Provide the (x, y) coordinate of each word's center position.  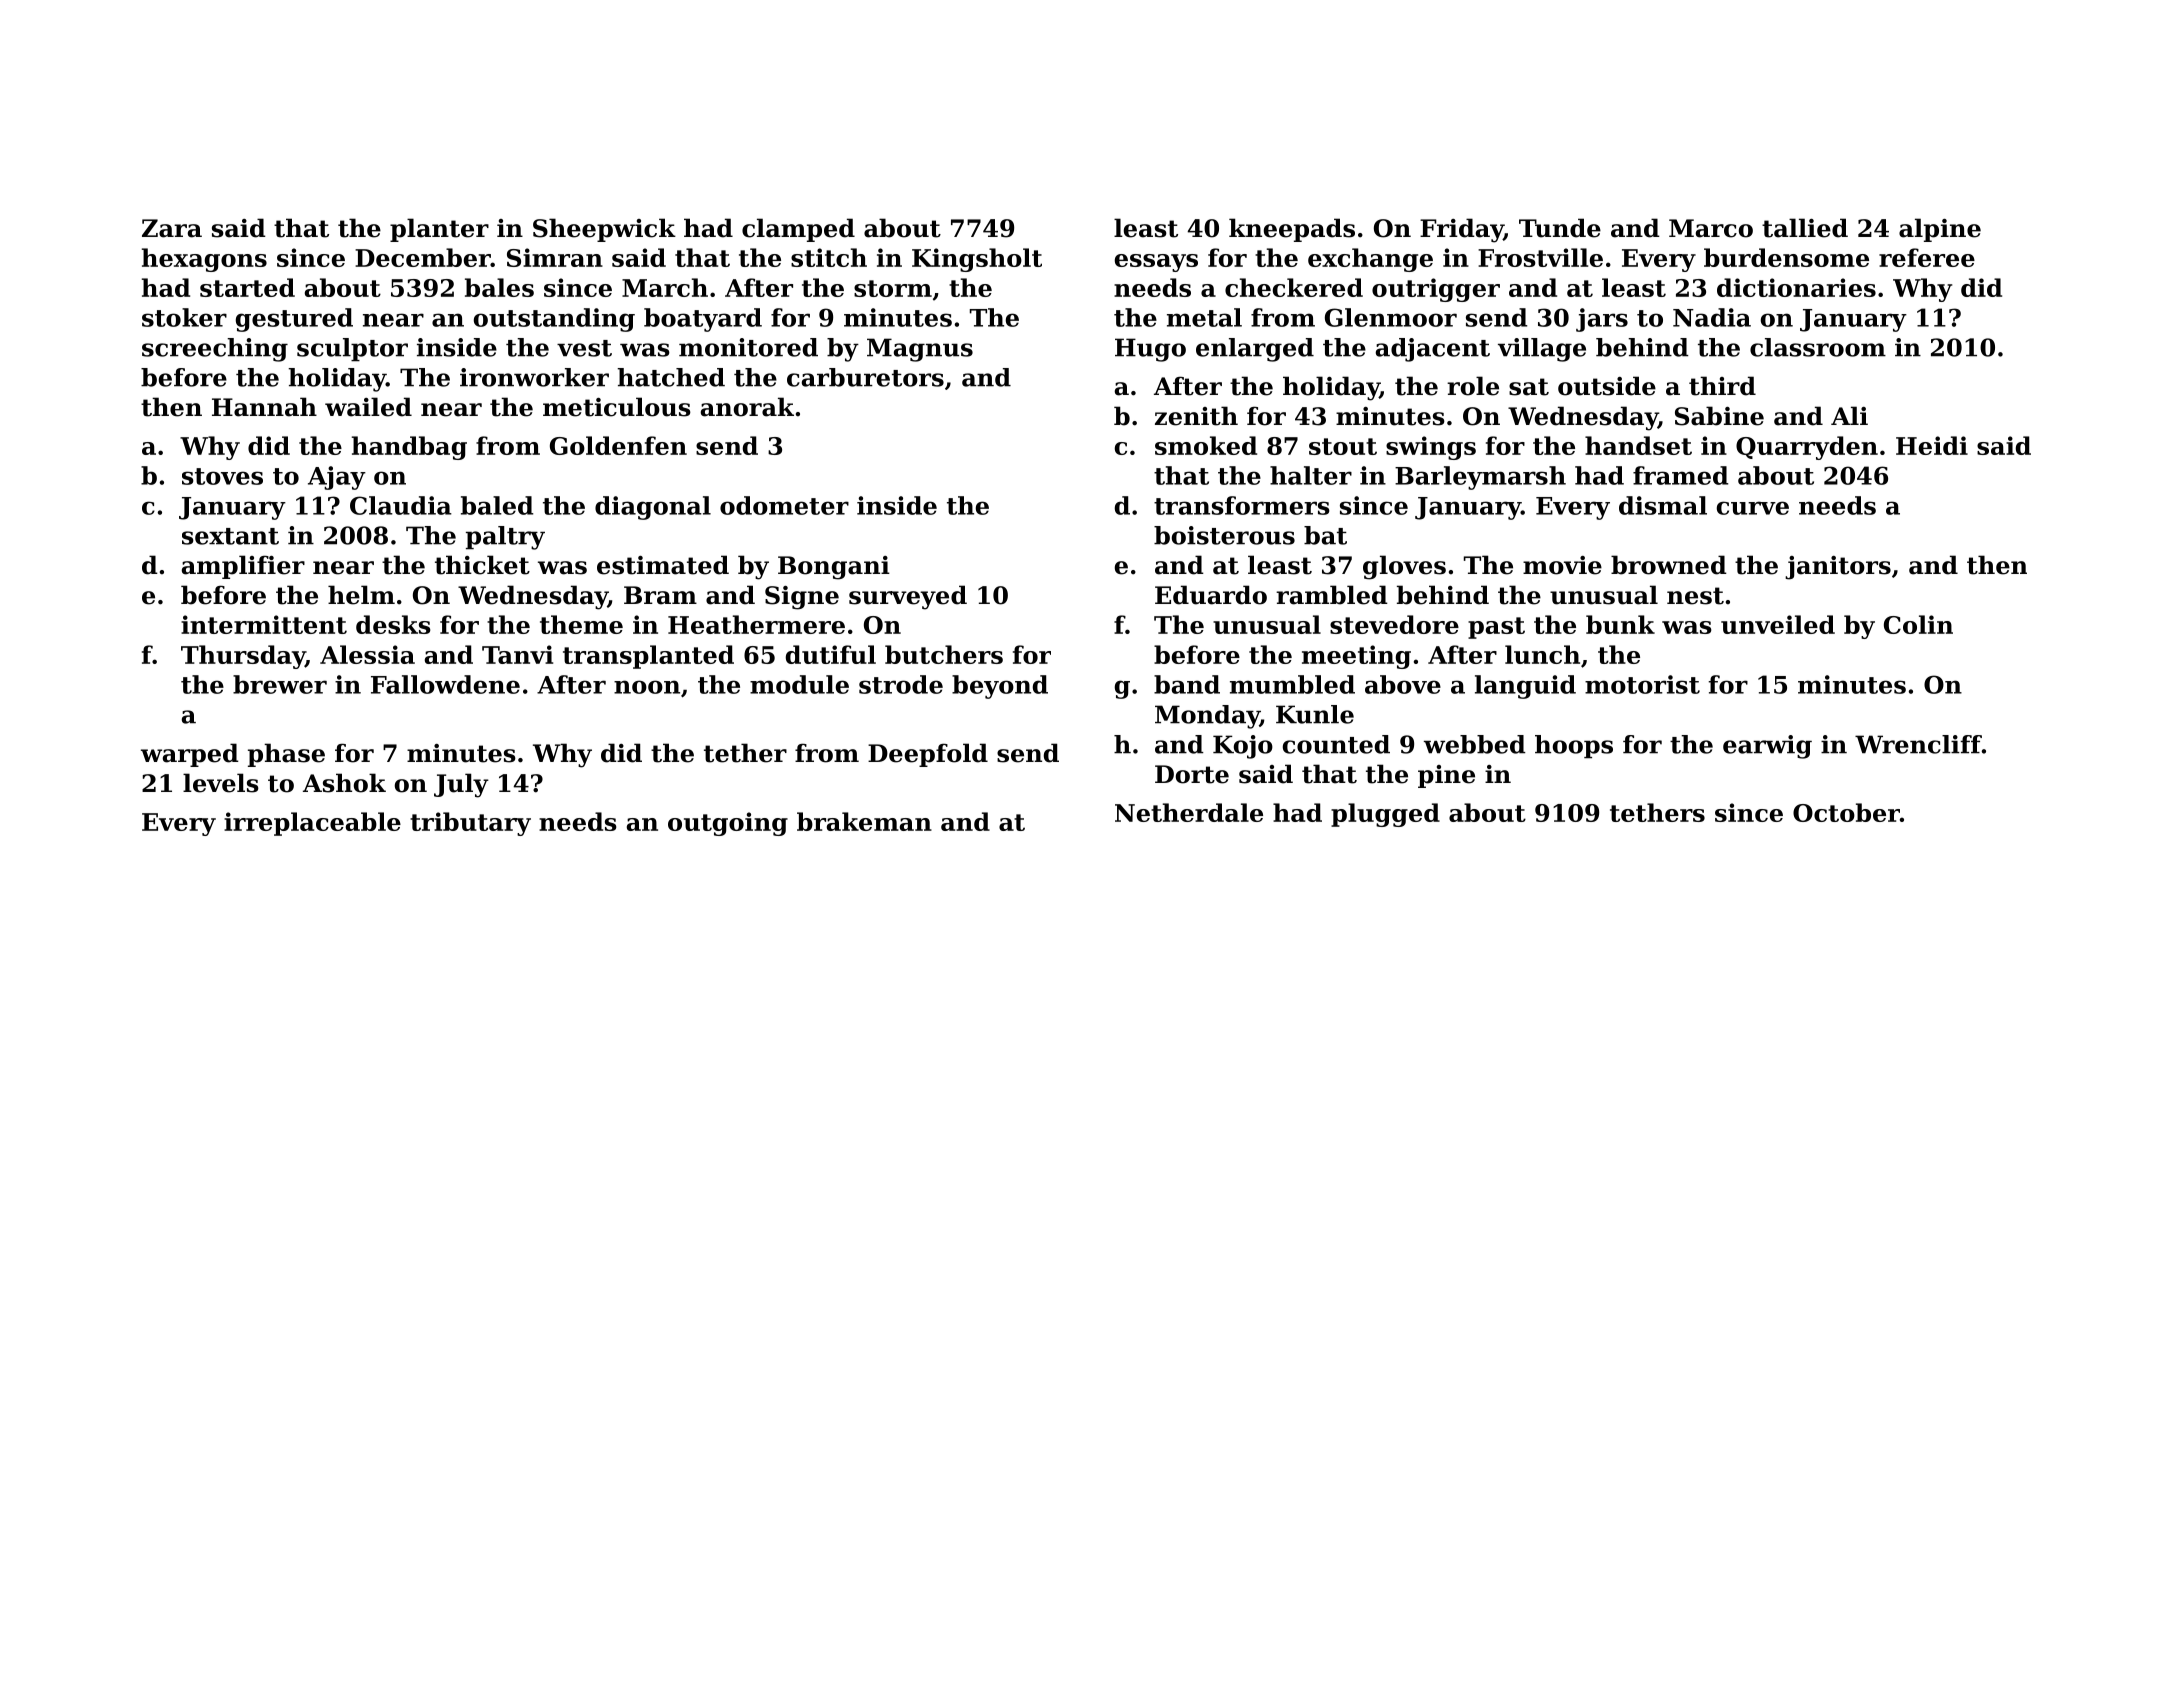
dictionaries (1796, 287)
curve (1753, 508)
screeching (215, 350)
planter (439, 230)
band (1187, 684)
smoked (1206, 445)
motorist (1642, 684)
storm (893, 288)
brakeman (864, 821)
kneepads (1292, 230)
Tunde (1560, 228)
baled (497, 505)
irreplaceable (312, 824)
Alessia (367, 654)
